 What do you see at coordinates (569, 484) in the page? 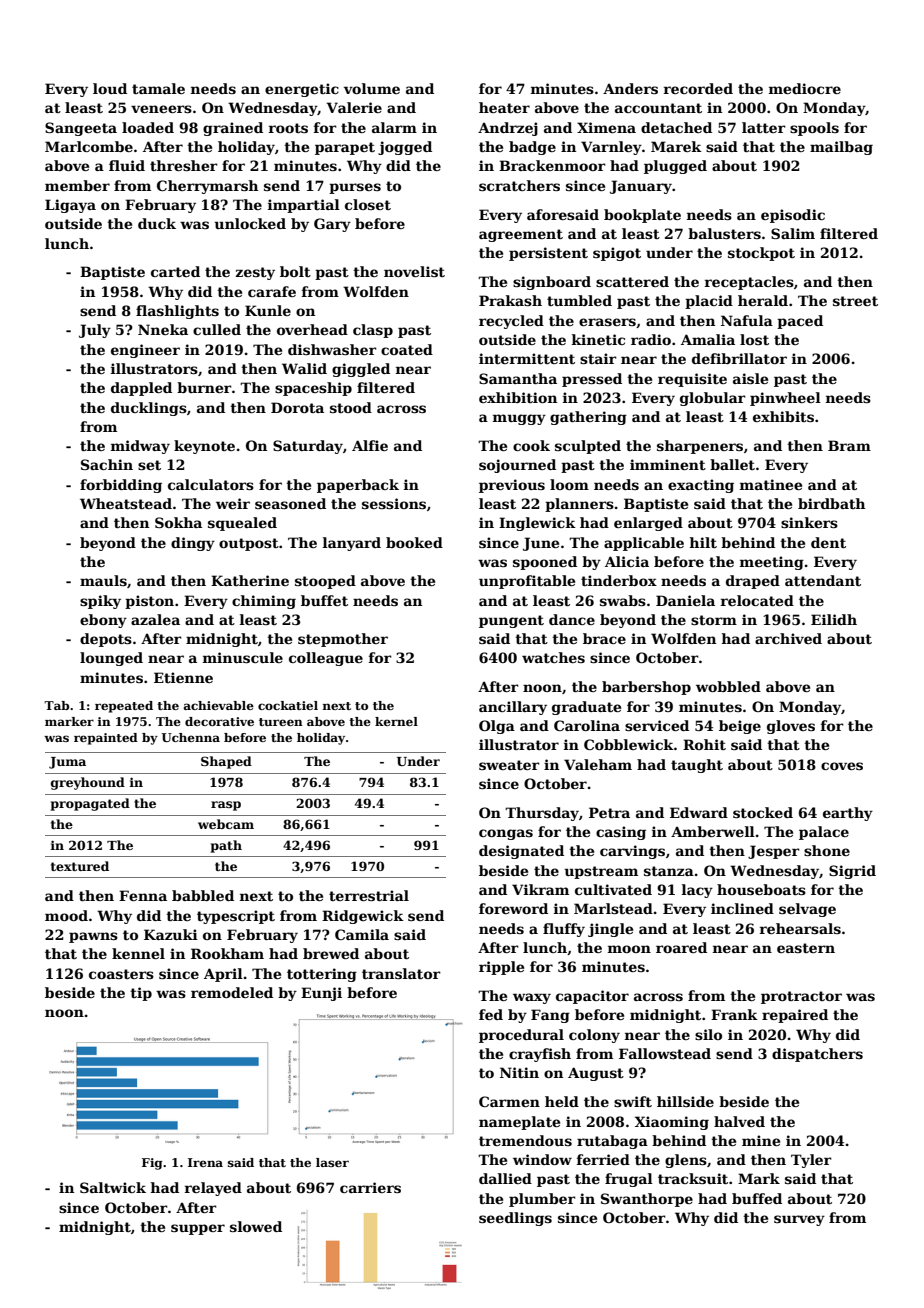
I see `loom` at bounding box center [569, 484].
